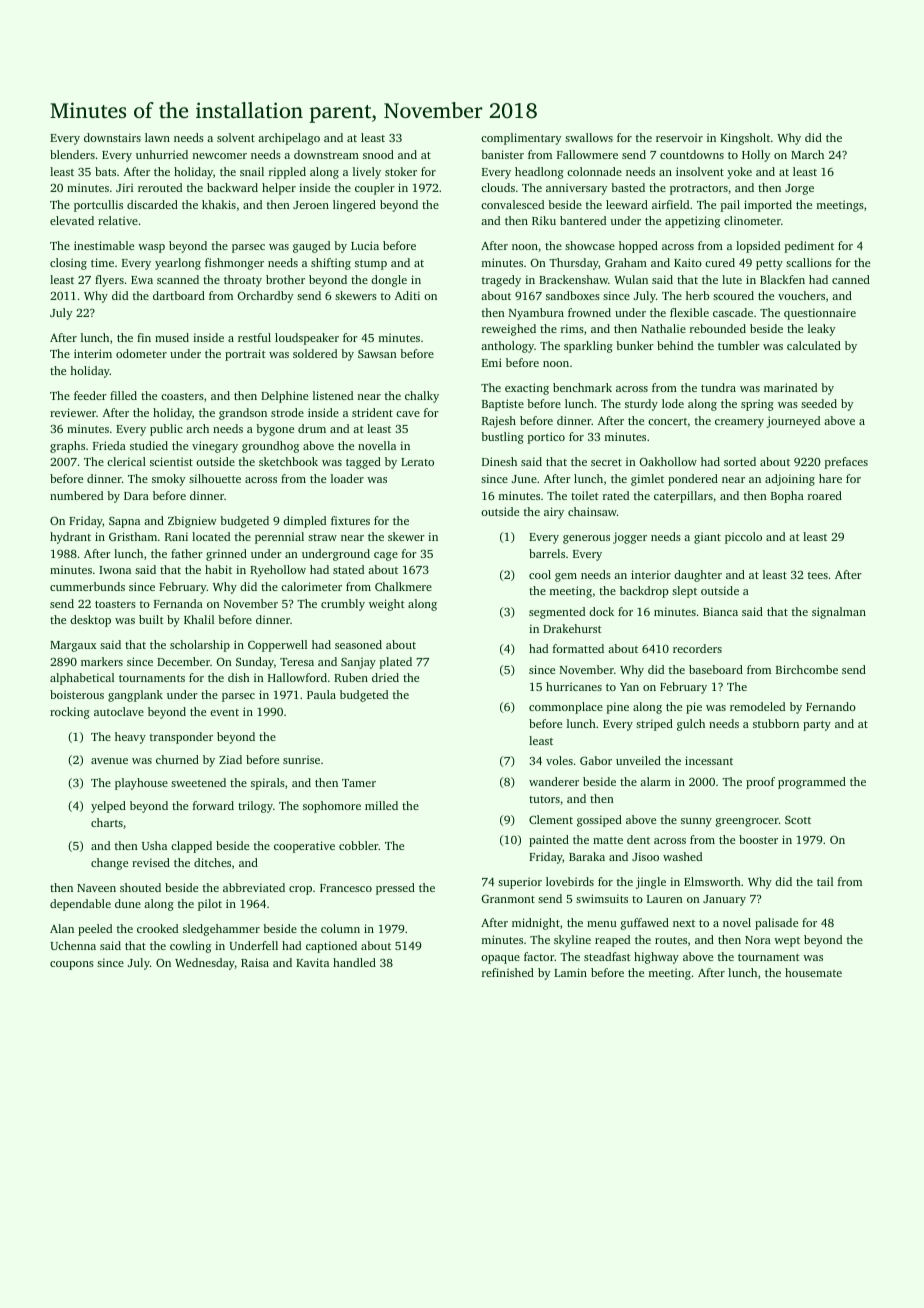  Describe the element at coordinates (814, 345) in the page. I see `calculated` at that location.
